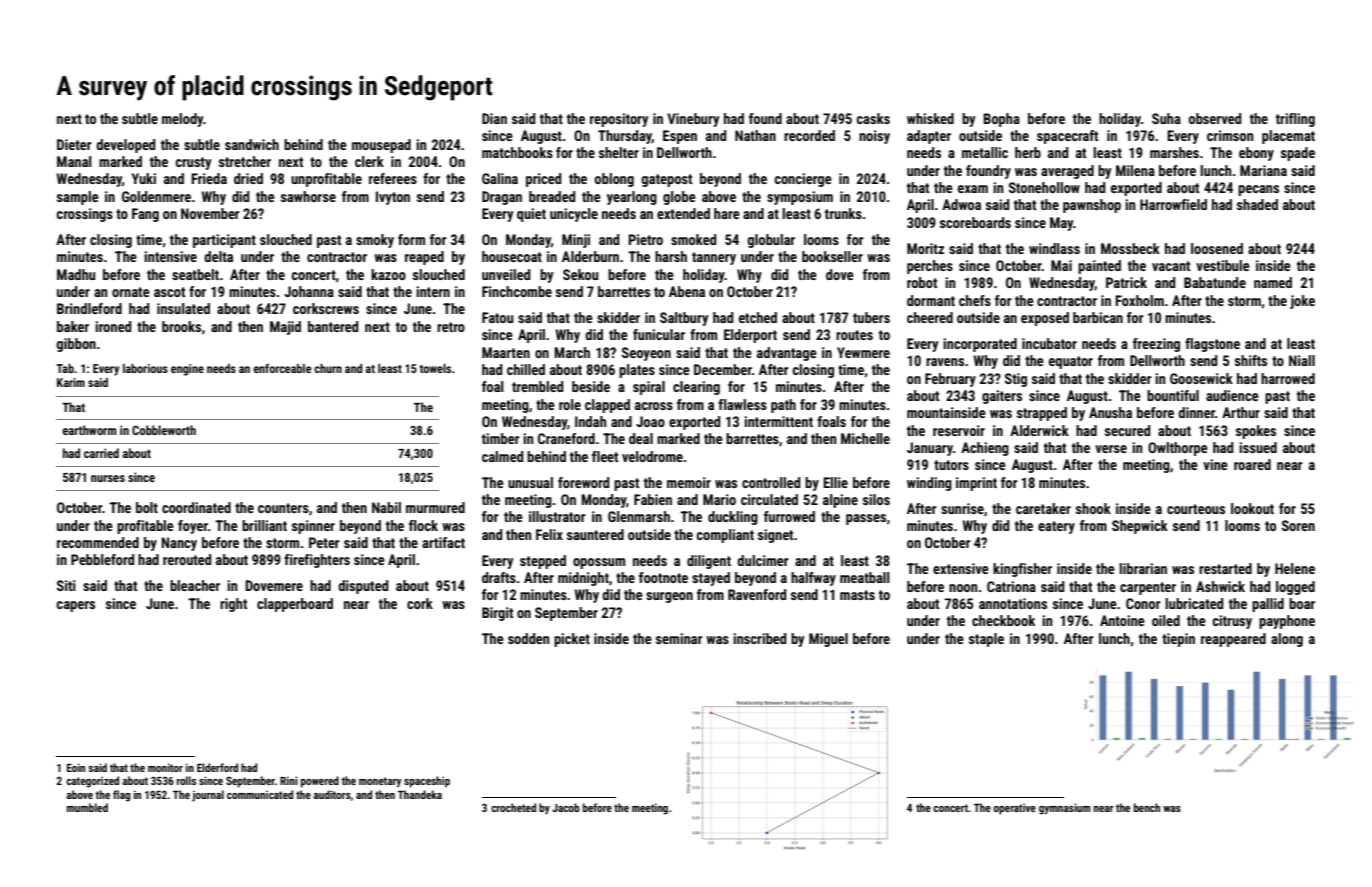 This screenshot has width=1372, height=887. I want to click on melody, so click(183, 120).
